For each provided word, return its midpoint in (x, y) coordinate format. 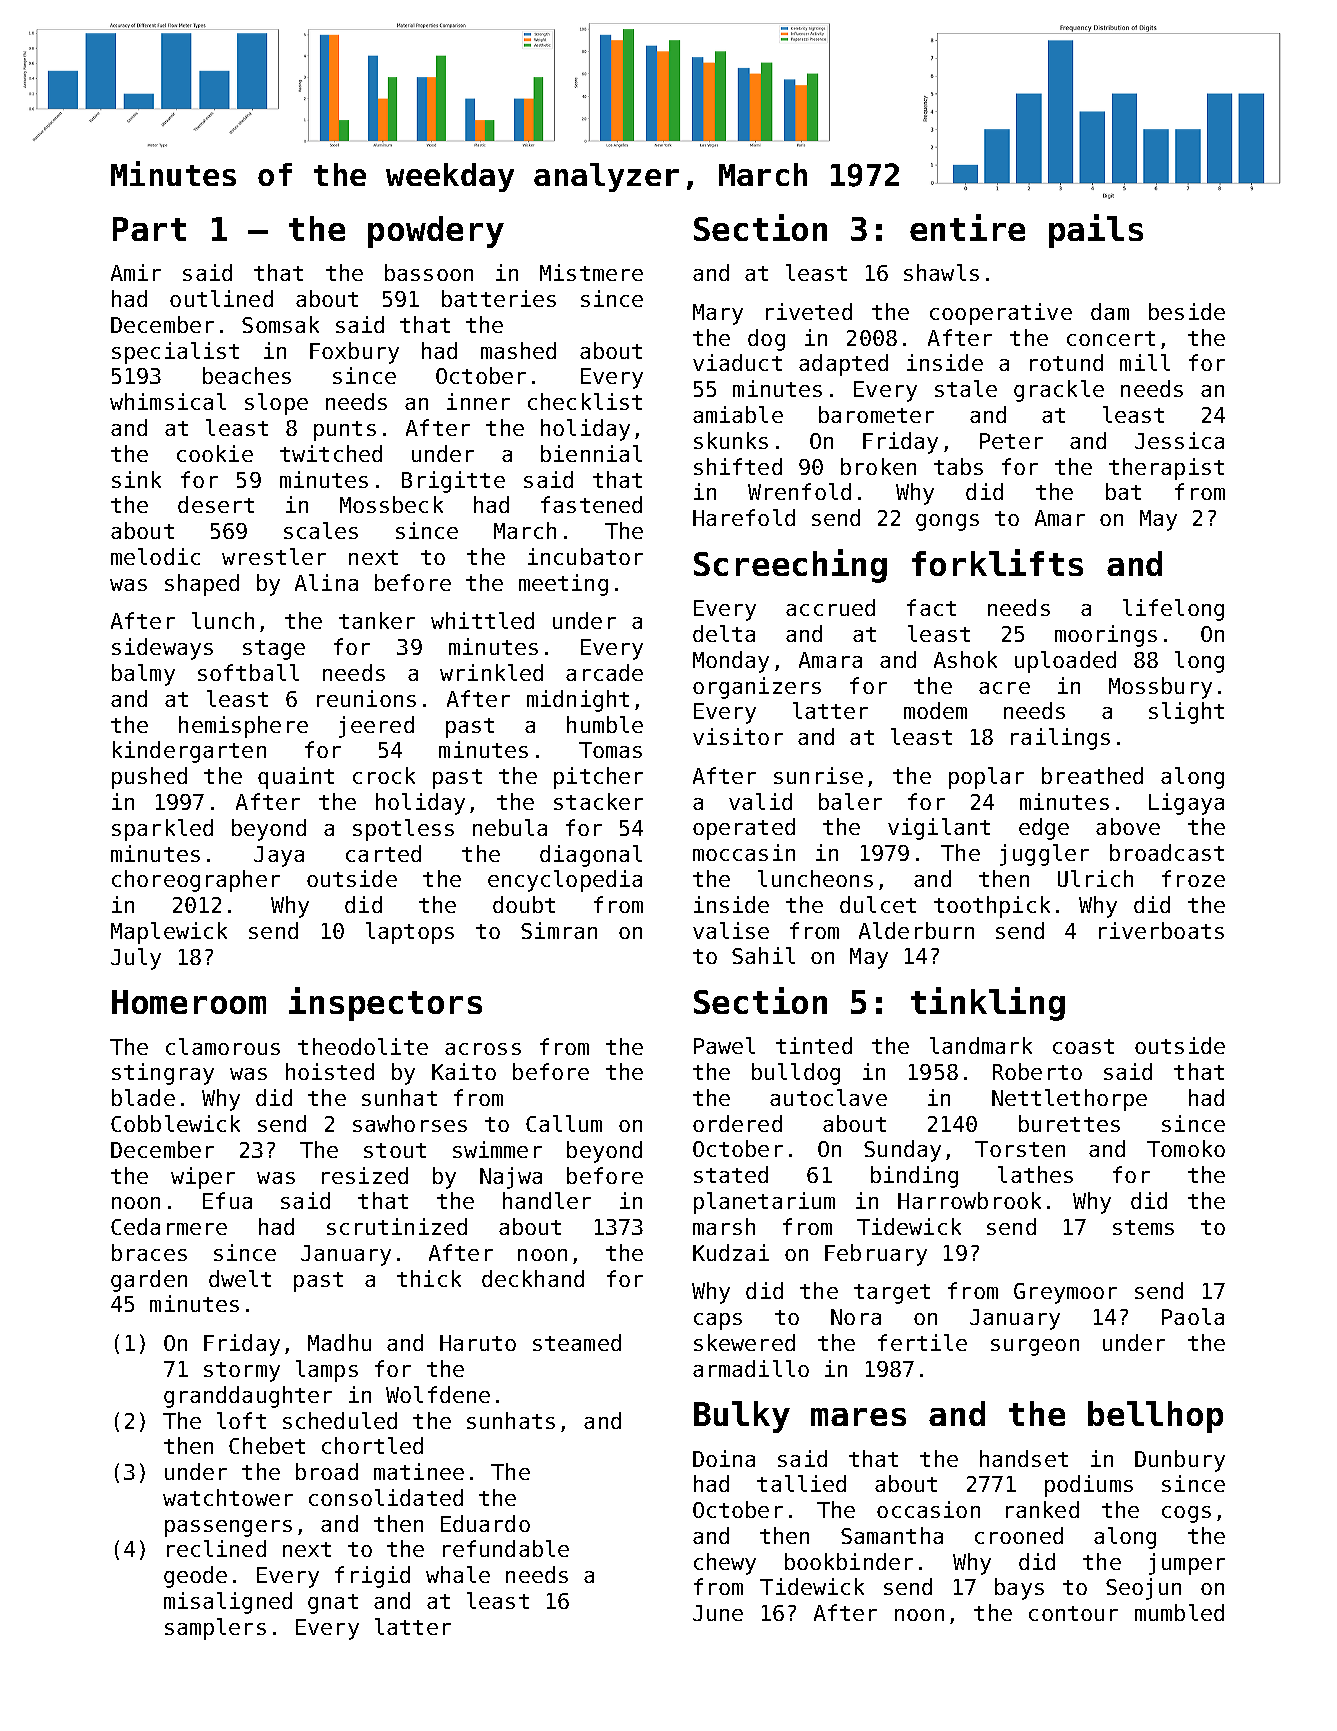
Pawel (724, 1045)
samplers (215, 1629)
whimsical (168, 401)
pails (1096, 231)
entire (967, 227)
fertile (922, 1342)
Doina (724, 1458)
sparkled (162, 830)
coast (1083, 1046)
